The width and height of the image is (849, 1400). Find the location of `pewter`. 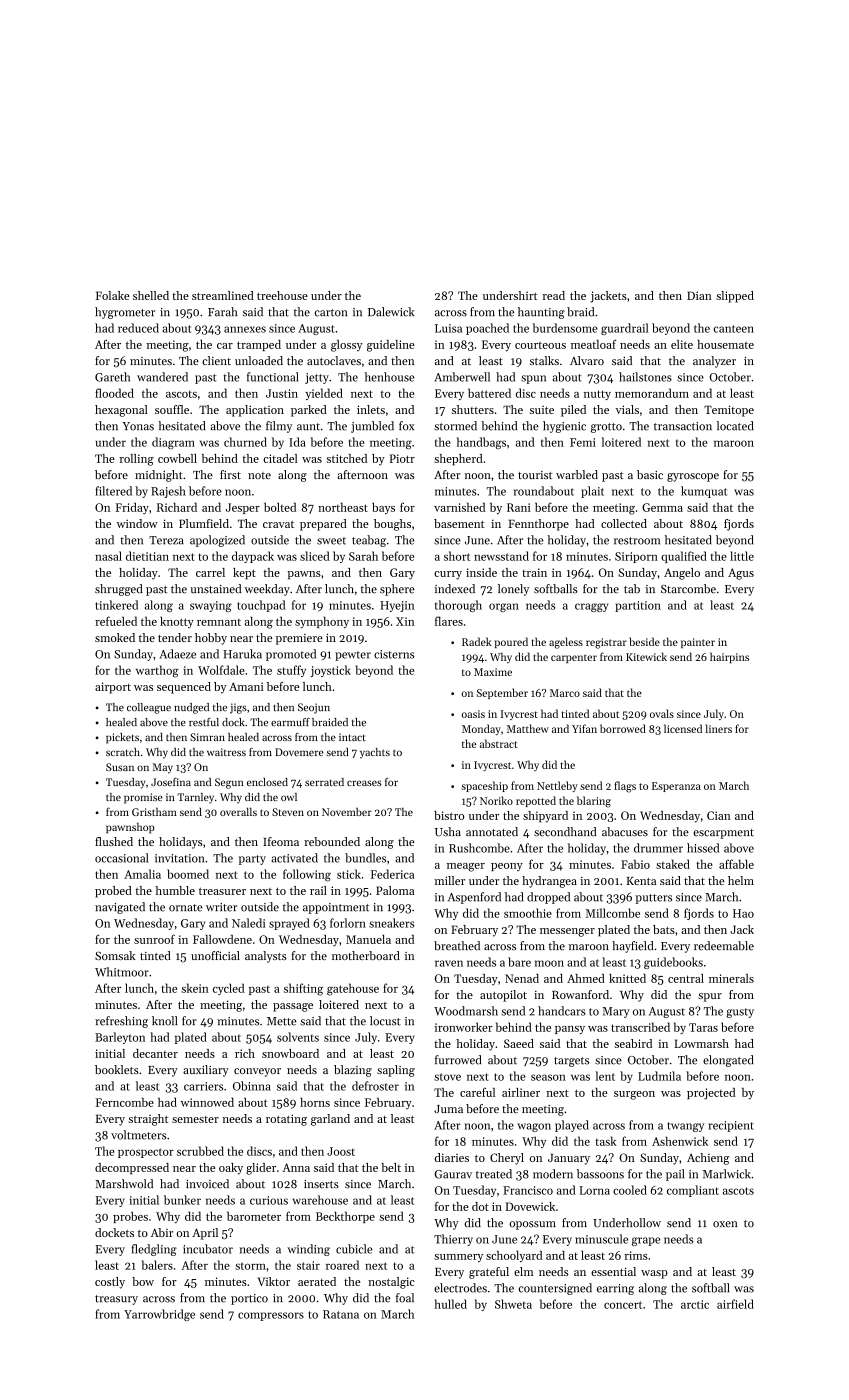

pewter is located at coordinates (353, 656).
